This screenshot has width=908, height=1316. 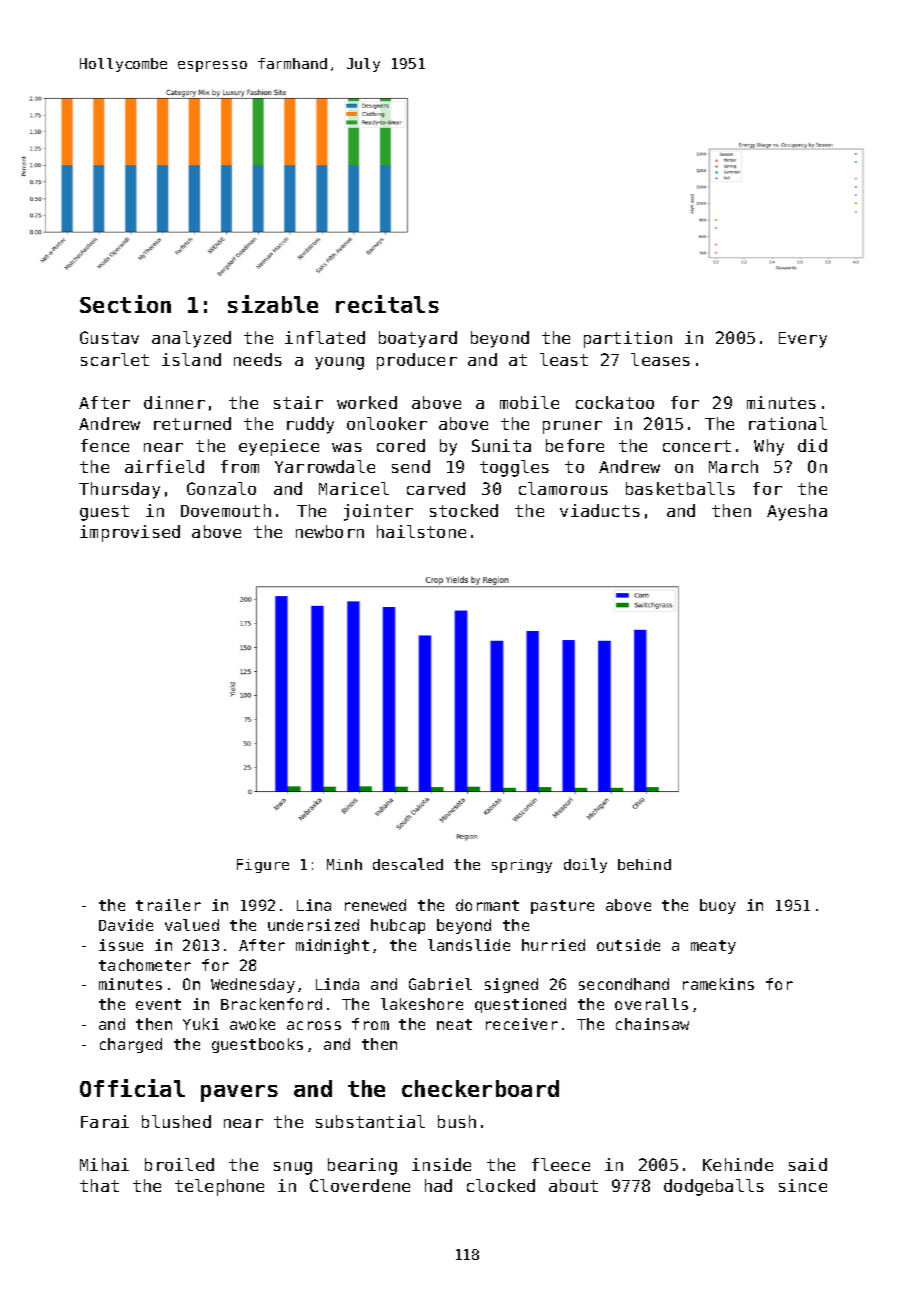 What do you see at coordinates (501, 445) in the screenshot?
I see `Sunita` at bounding box center [501, 445].
